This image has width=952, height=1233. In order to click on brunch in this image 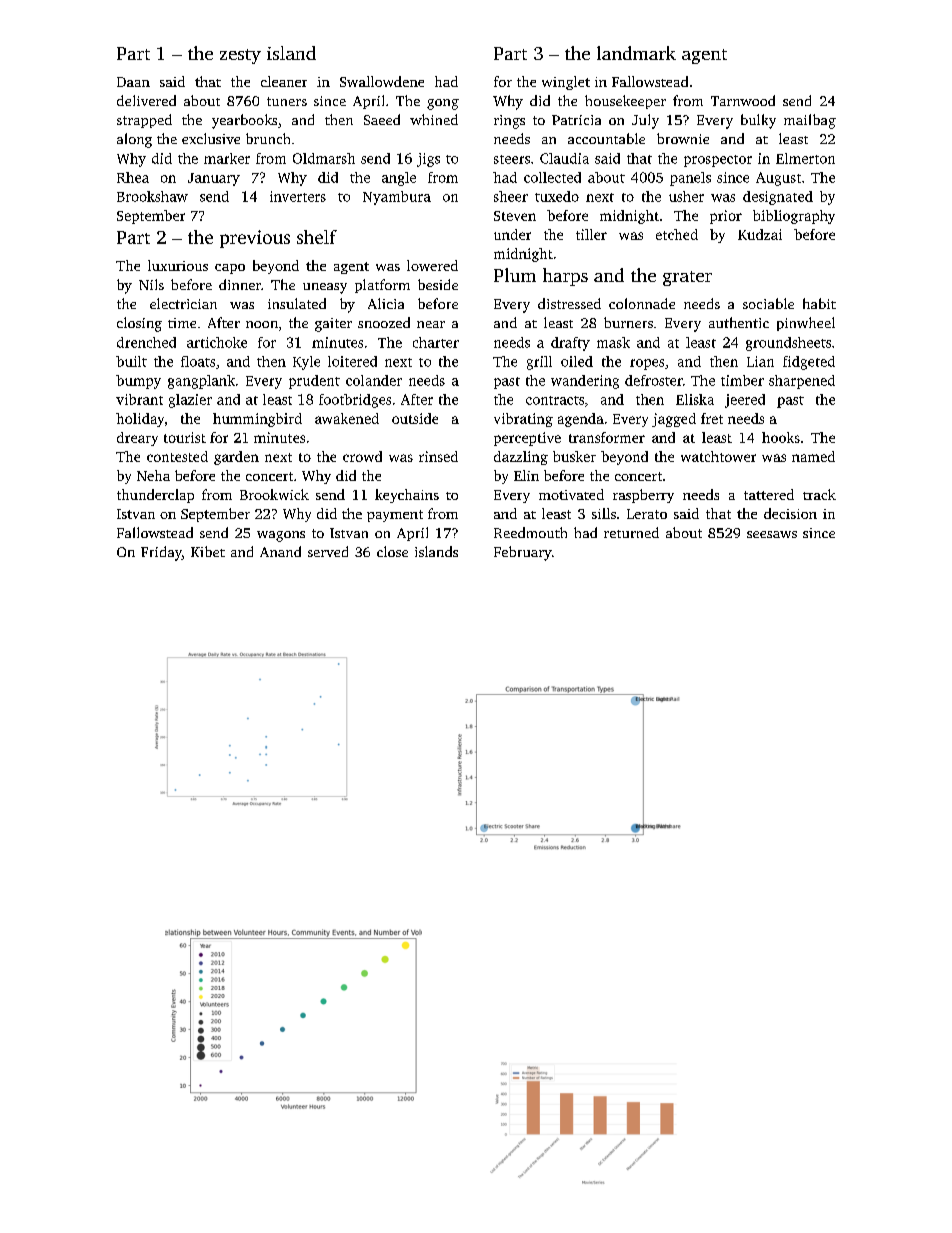, I will do `click(268, 138)`.
